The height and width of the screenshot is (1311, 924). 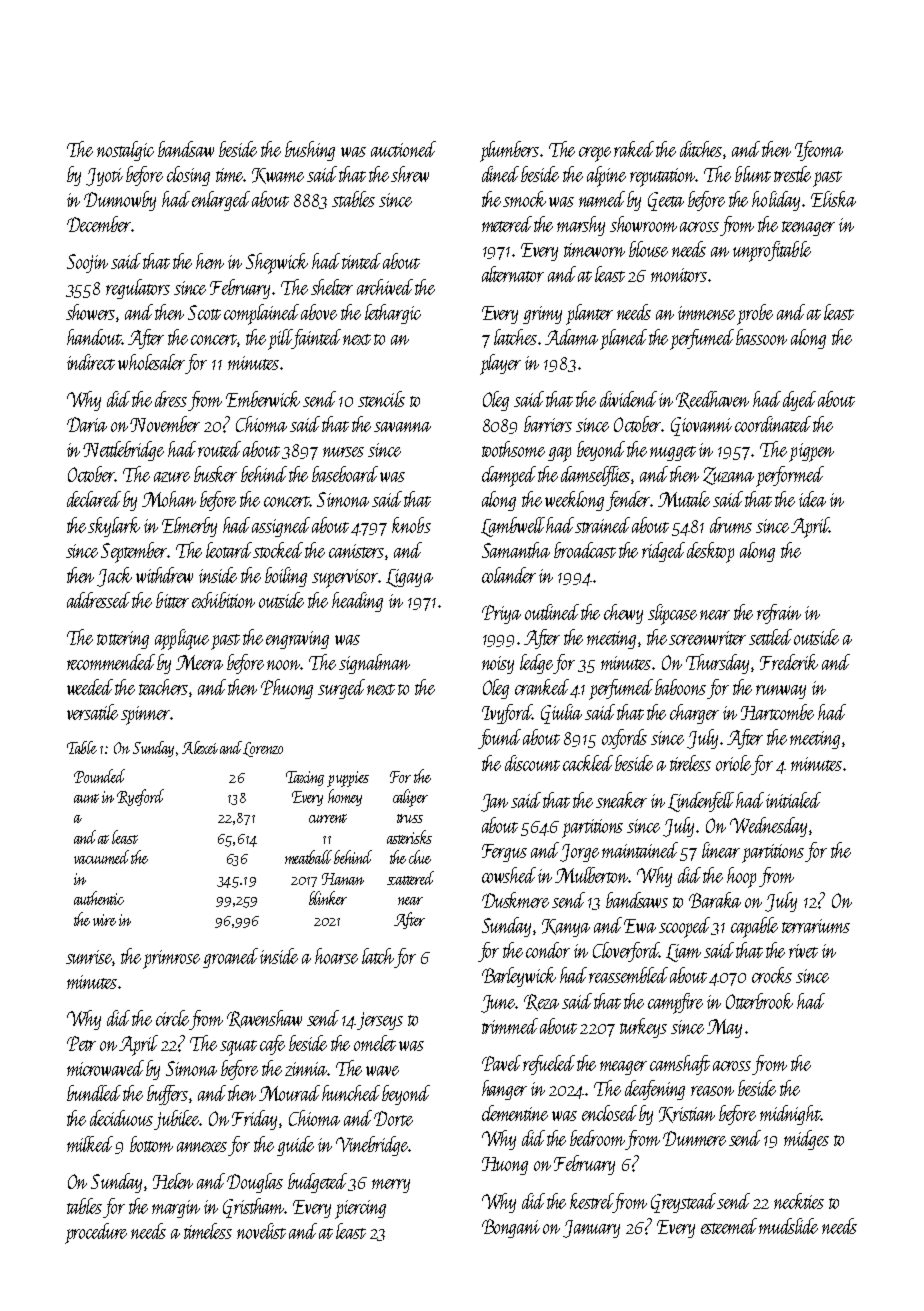 I want to click on procedure, so click(x=96, y=1233).
